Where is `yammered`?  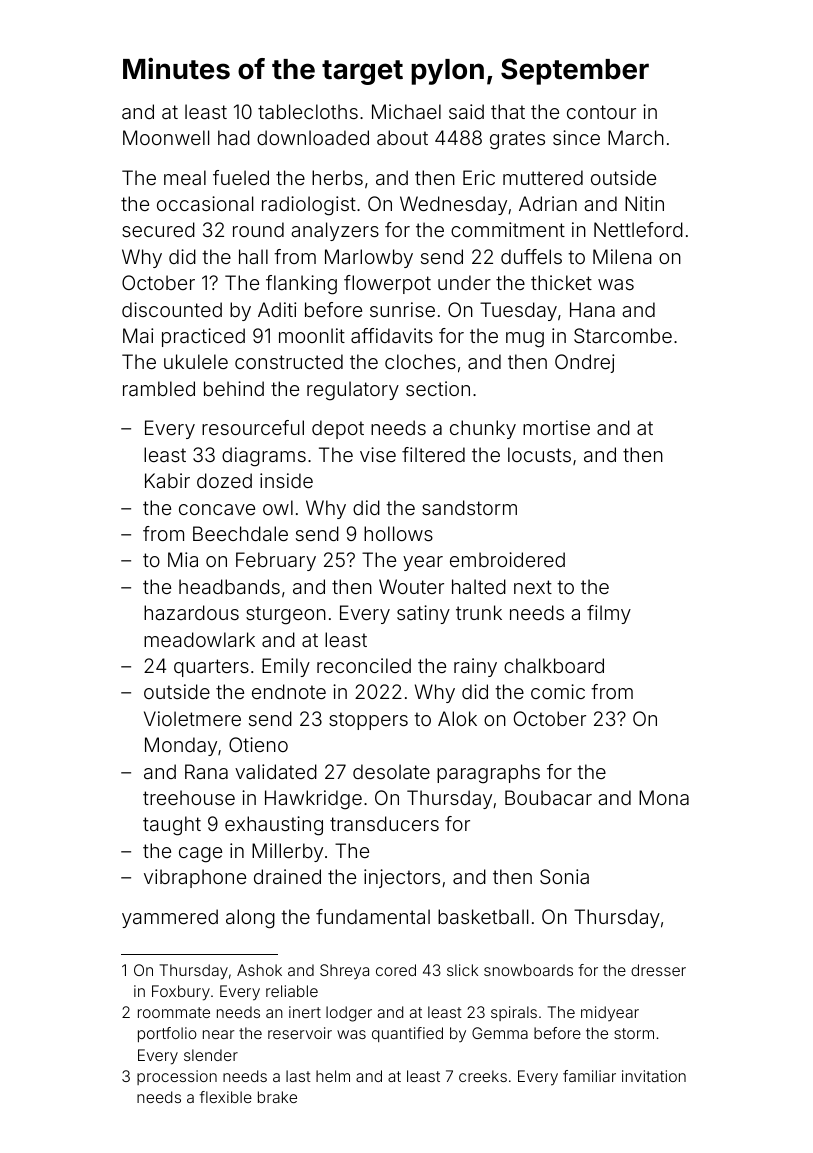
yammered is located at coordinates (170, 918).
